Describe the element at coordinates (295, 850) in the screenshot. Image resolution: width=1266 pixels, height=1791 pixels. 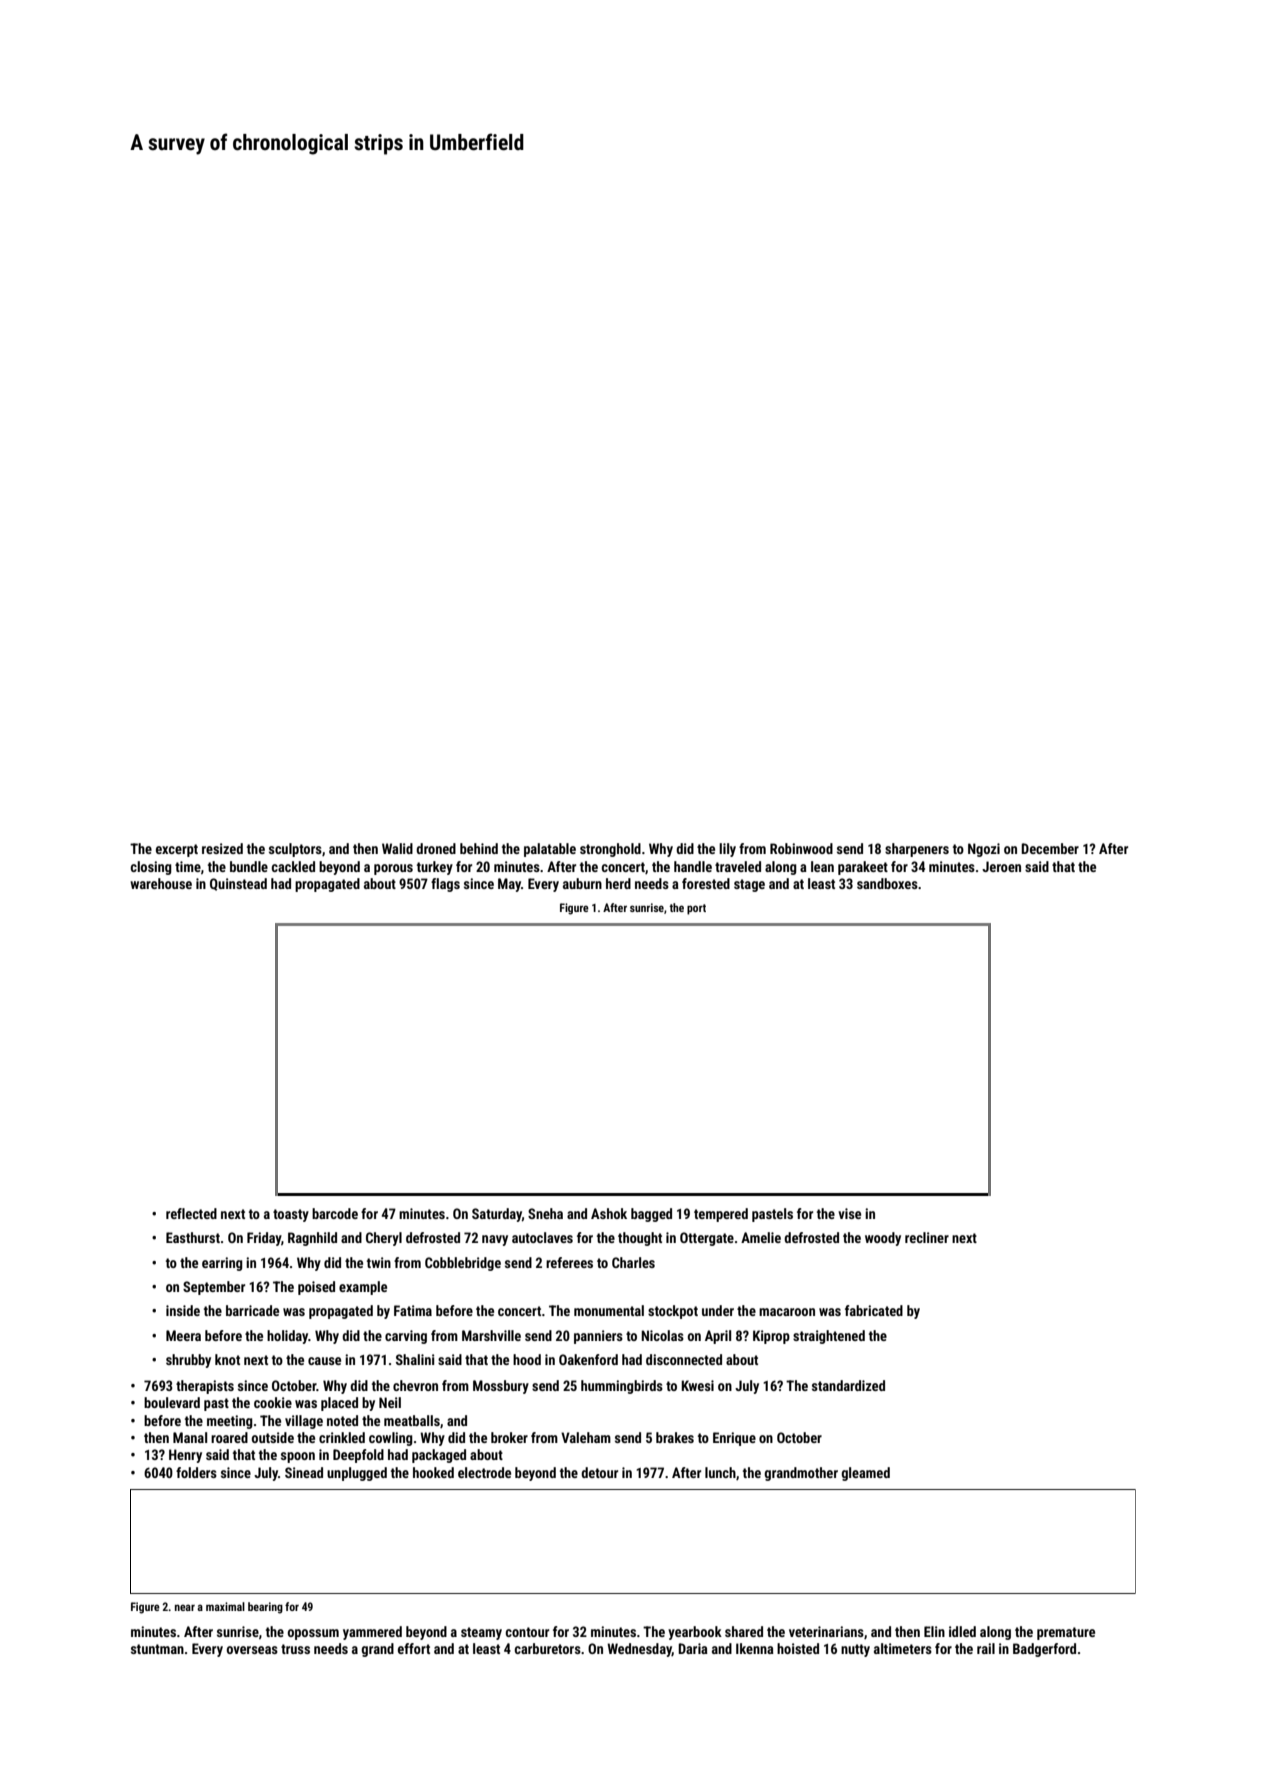
I see `sculptors` at that location.
